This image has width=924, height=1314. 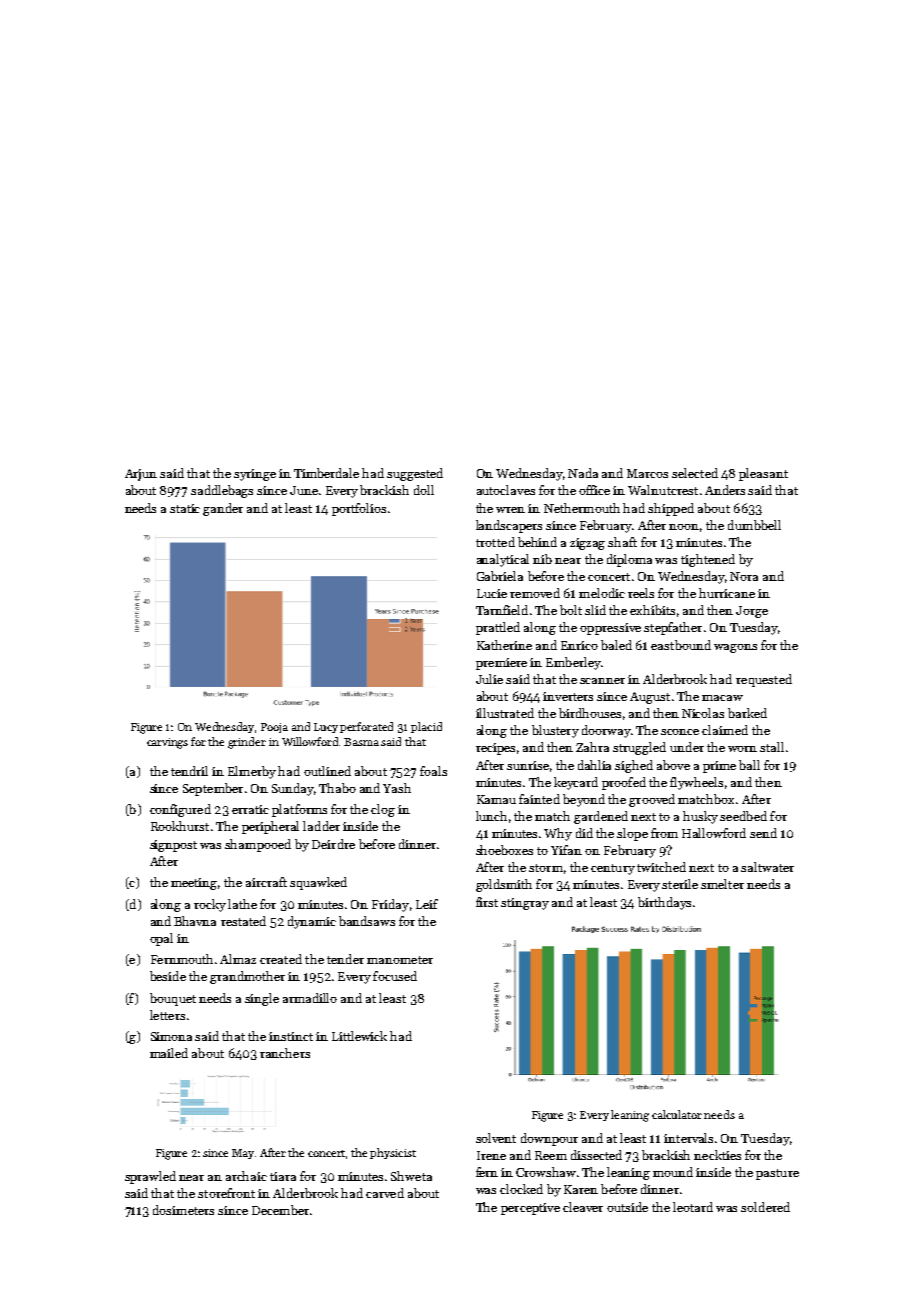 I want to click on selected, so click(x=695, y=473).
